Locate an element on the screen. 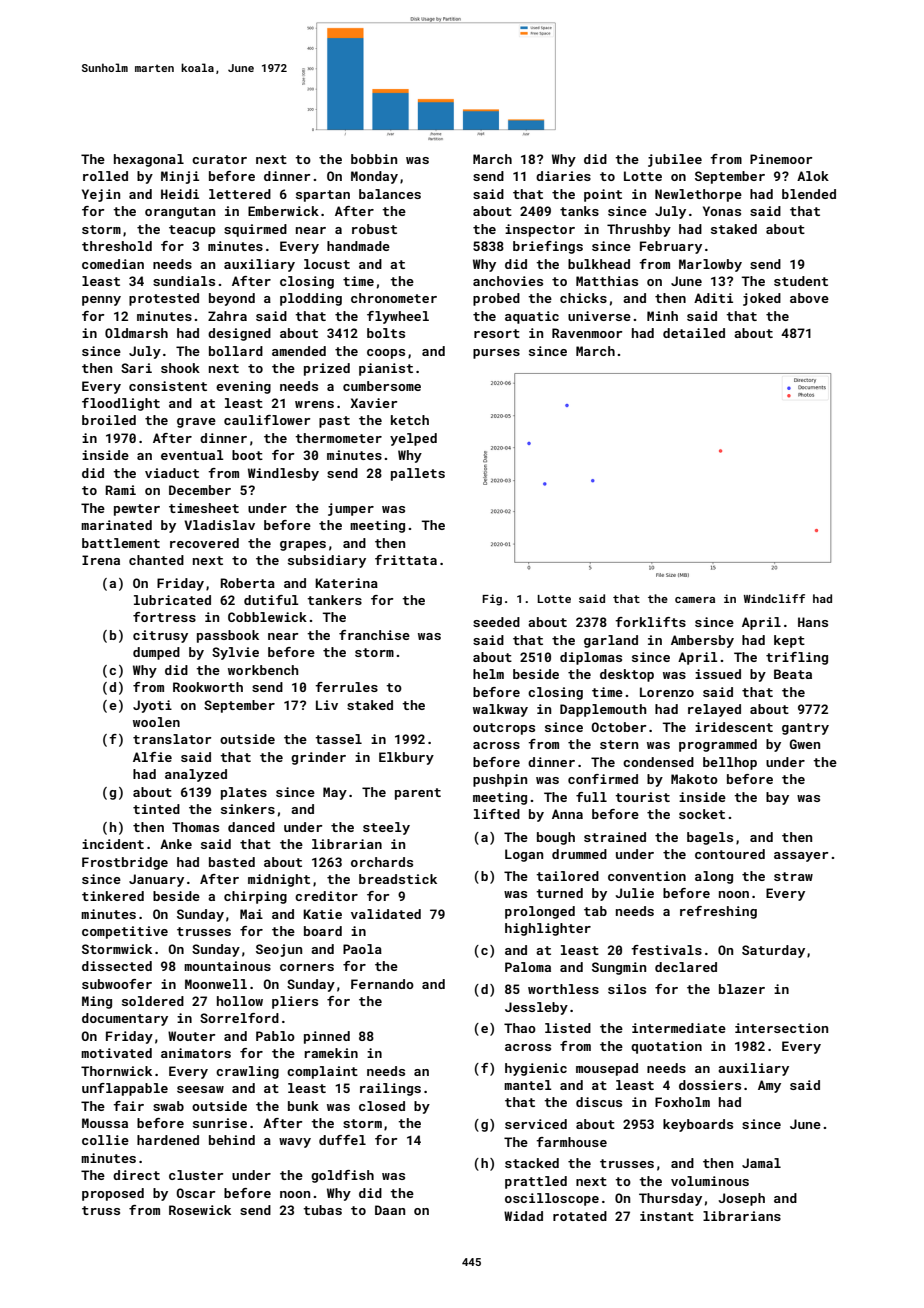  recovered is located at coordinates (204, 543).
